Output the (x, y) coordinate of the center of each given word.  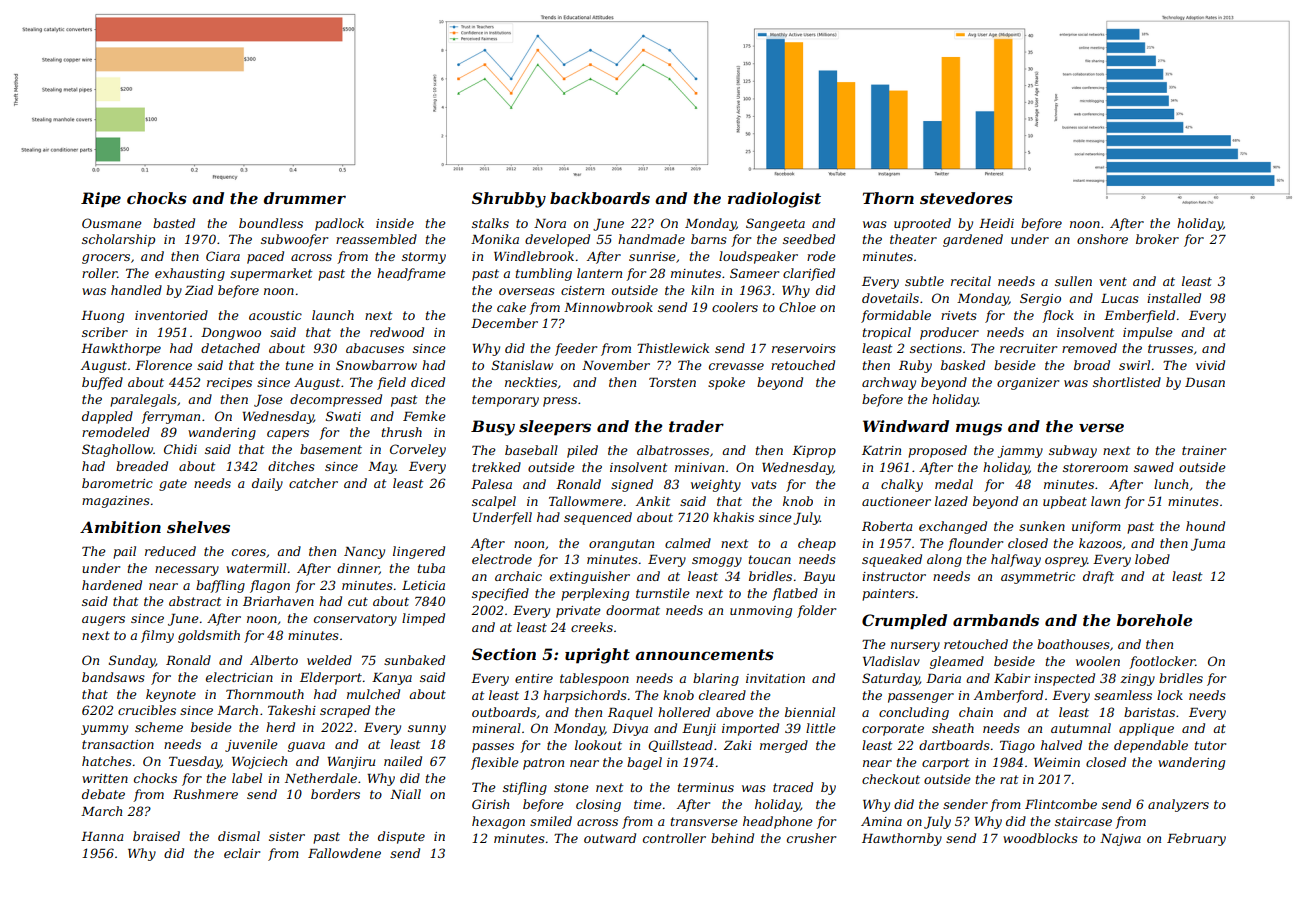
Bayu (819, 578)
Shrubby (509, 200)
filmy (157, 636)
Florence (163, 365)
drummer (305, 198)
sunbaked (414, 660)
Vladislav (891, 661)
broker (1157, 239)
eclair (242, 853)
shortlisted (1127, 382)
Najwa (1120, 840)
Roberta (887, 526)
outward (610, 838)
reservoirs (804, 348)
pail (124, 552)
